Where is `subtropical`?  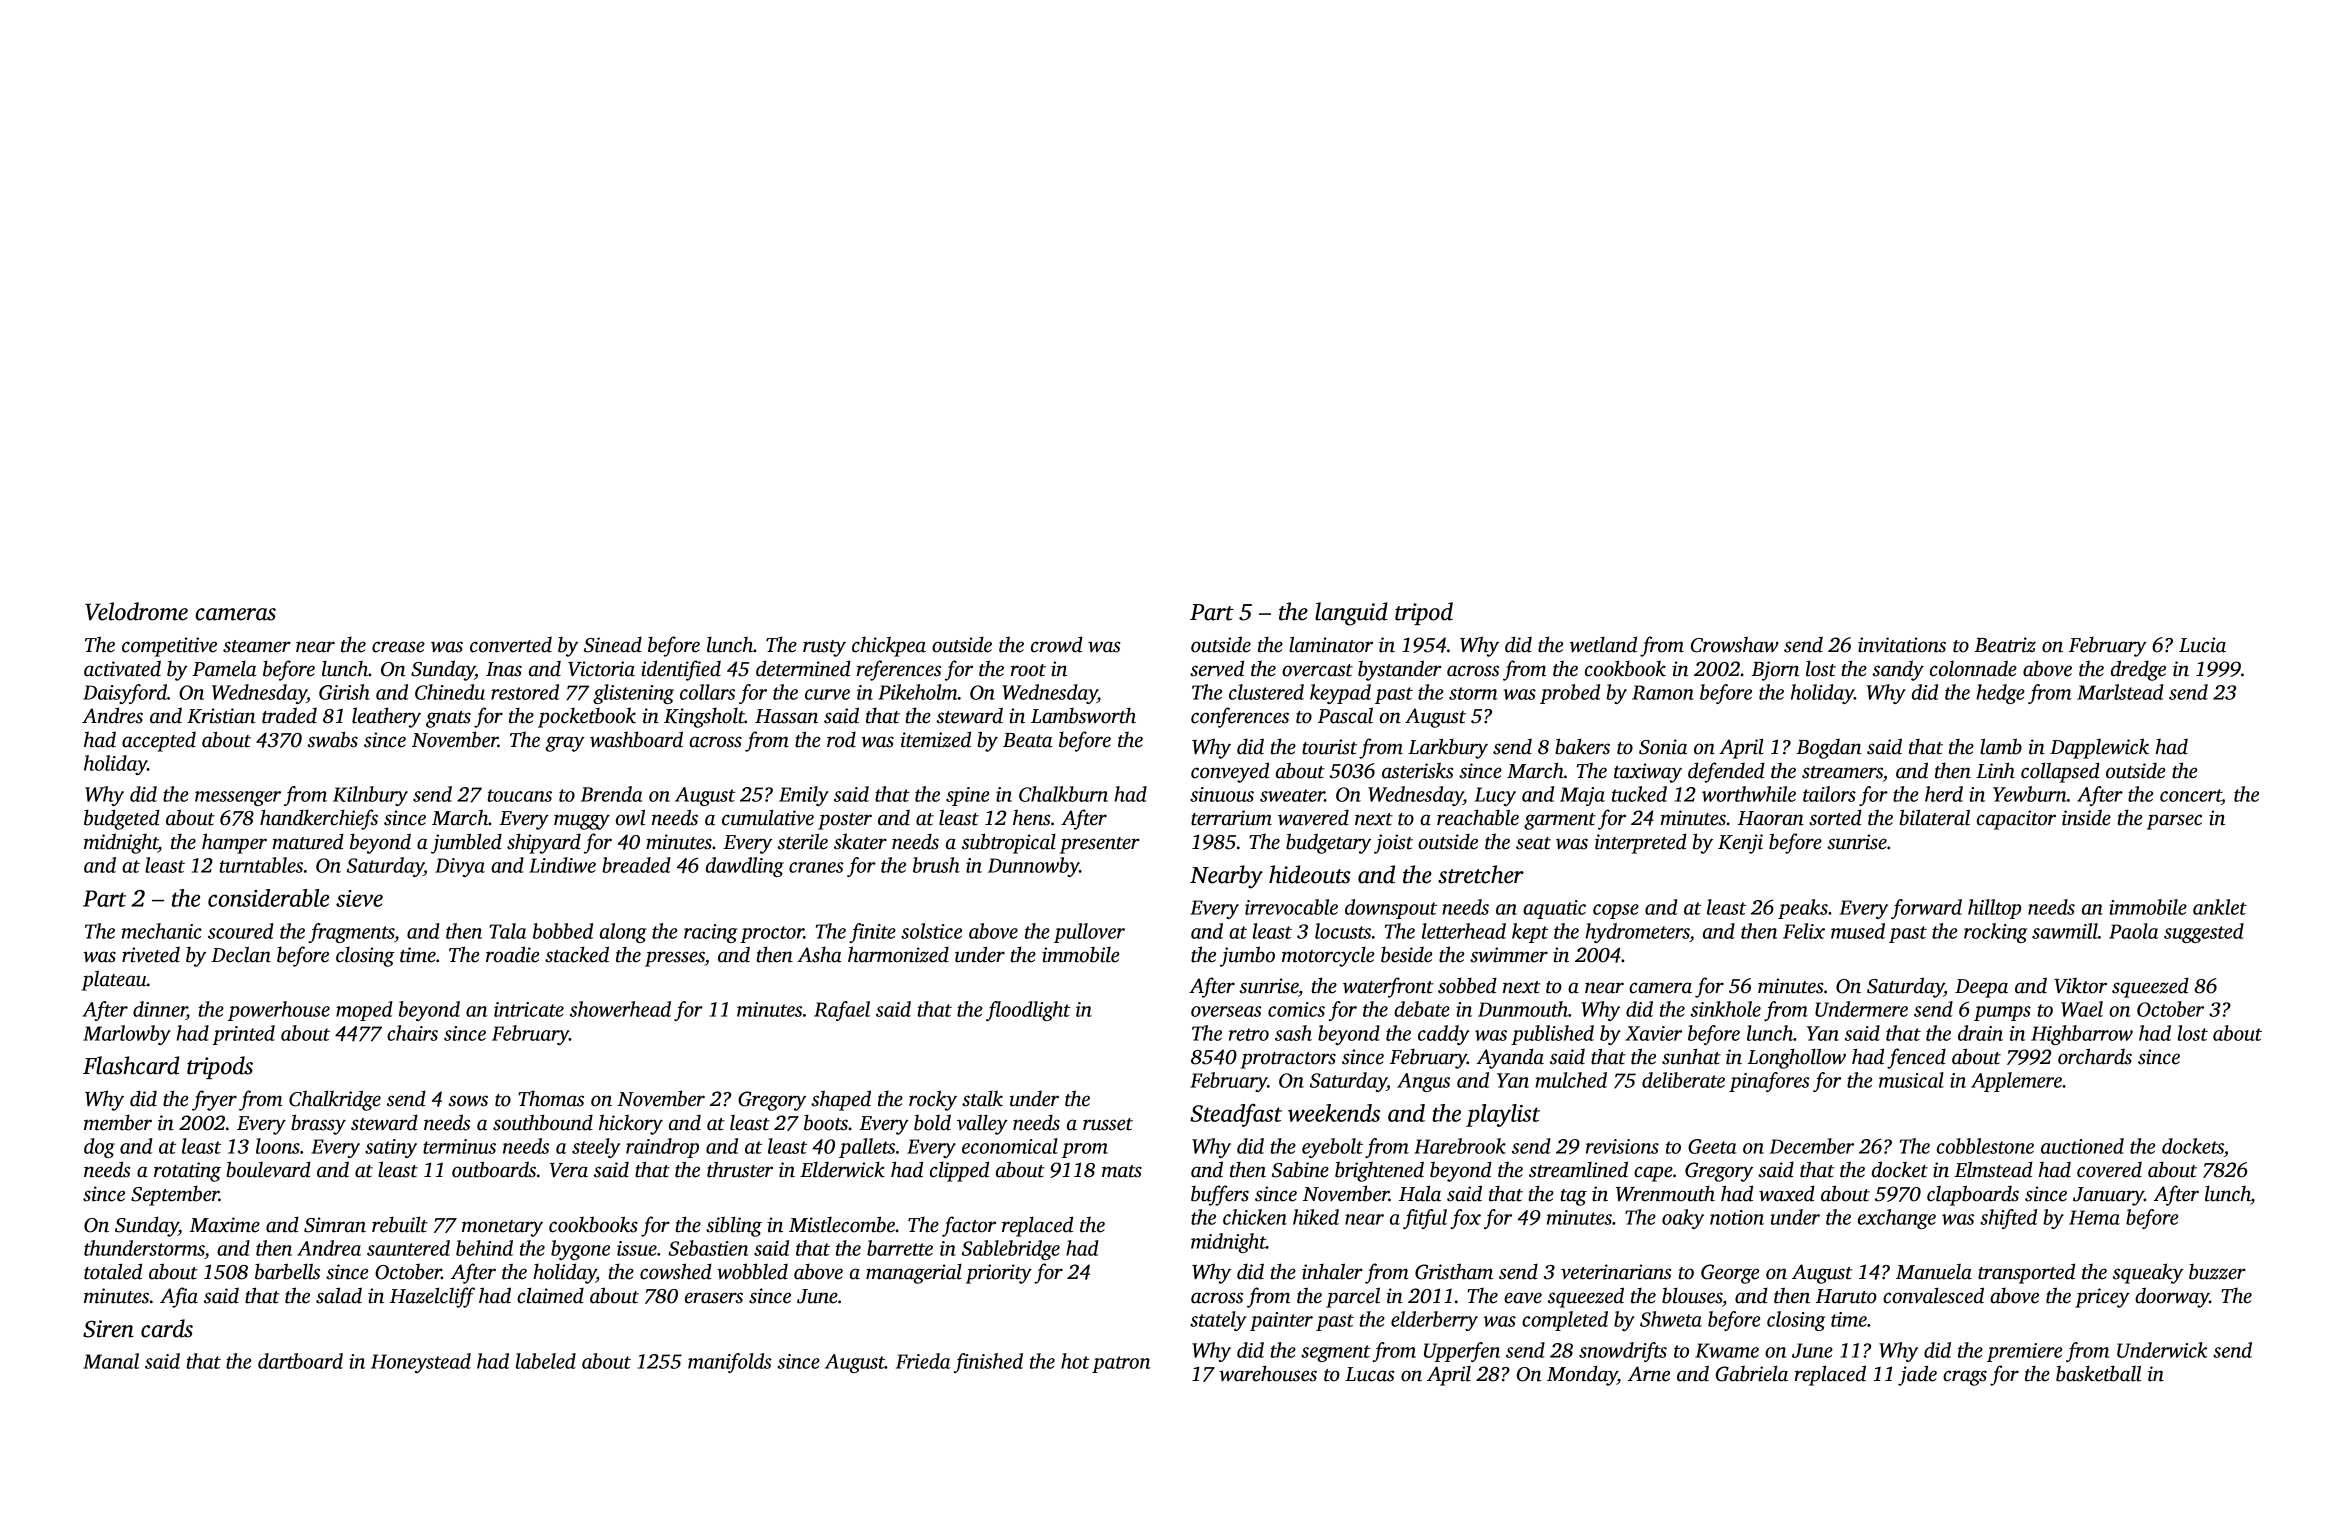 subtropical is located at coordinates (1009, 843).
